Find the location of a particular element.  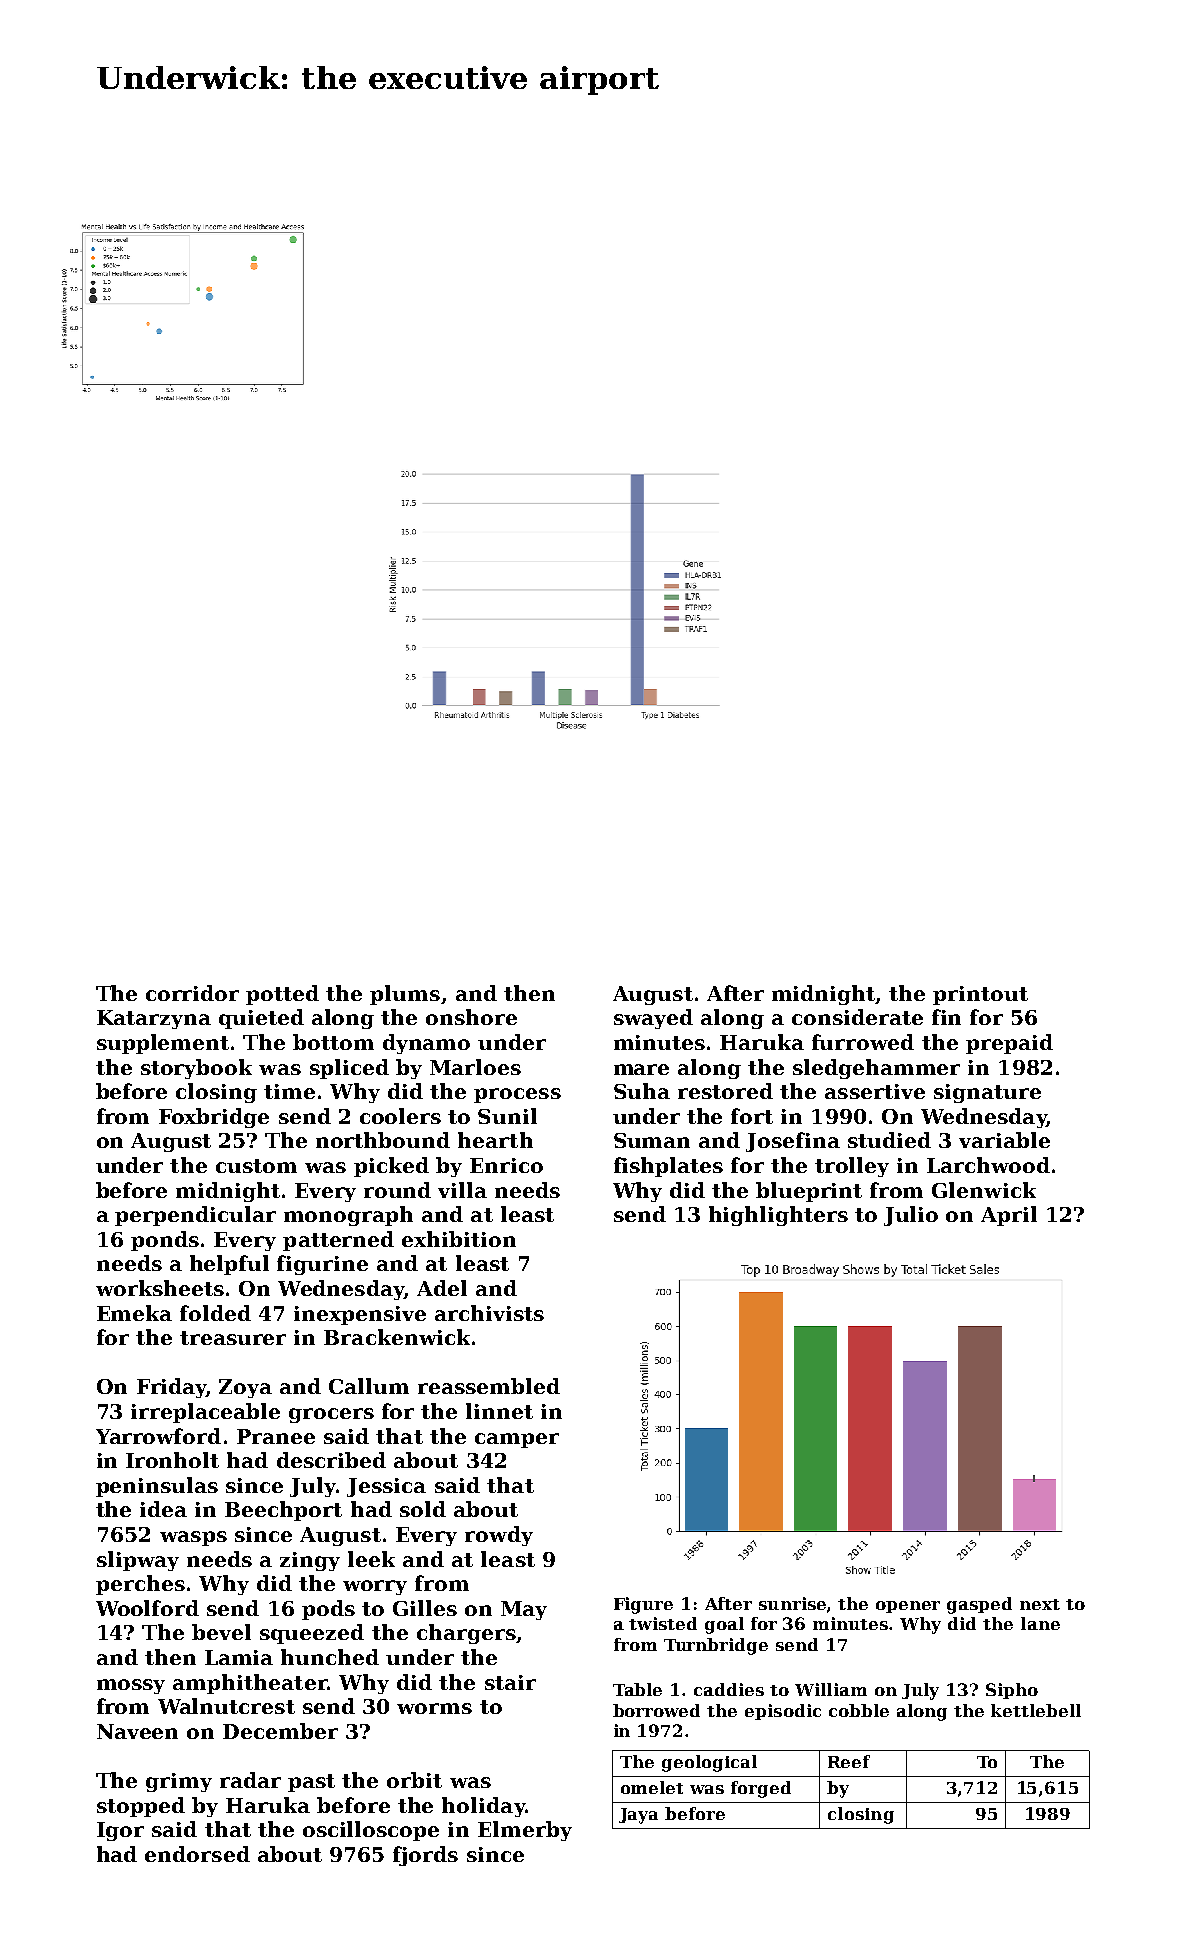

onshore is located at coordinates (471, 1017).
